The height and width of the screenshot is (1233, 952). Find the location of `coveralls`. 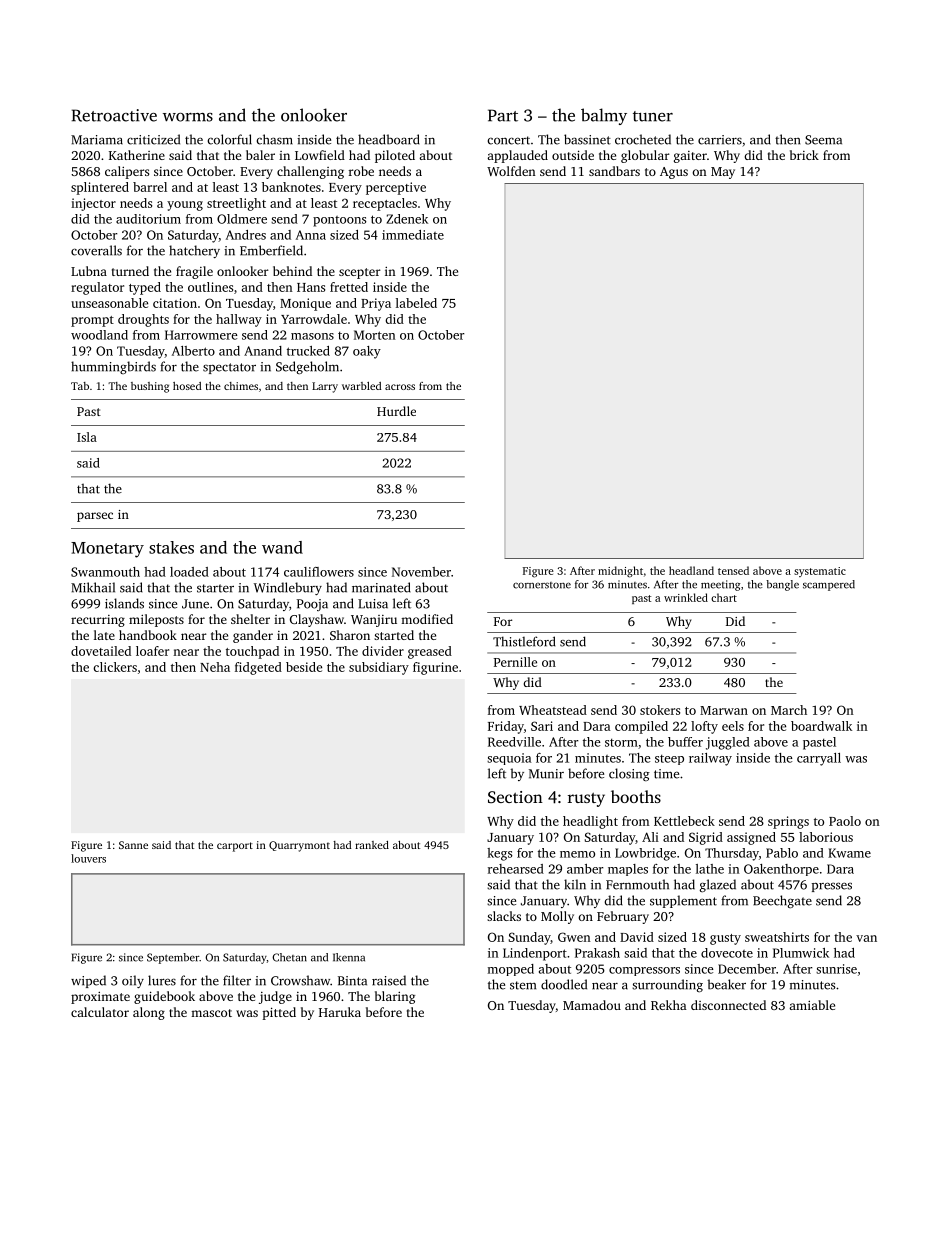

coveralls is located at coordinates (96, 250).
